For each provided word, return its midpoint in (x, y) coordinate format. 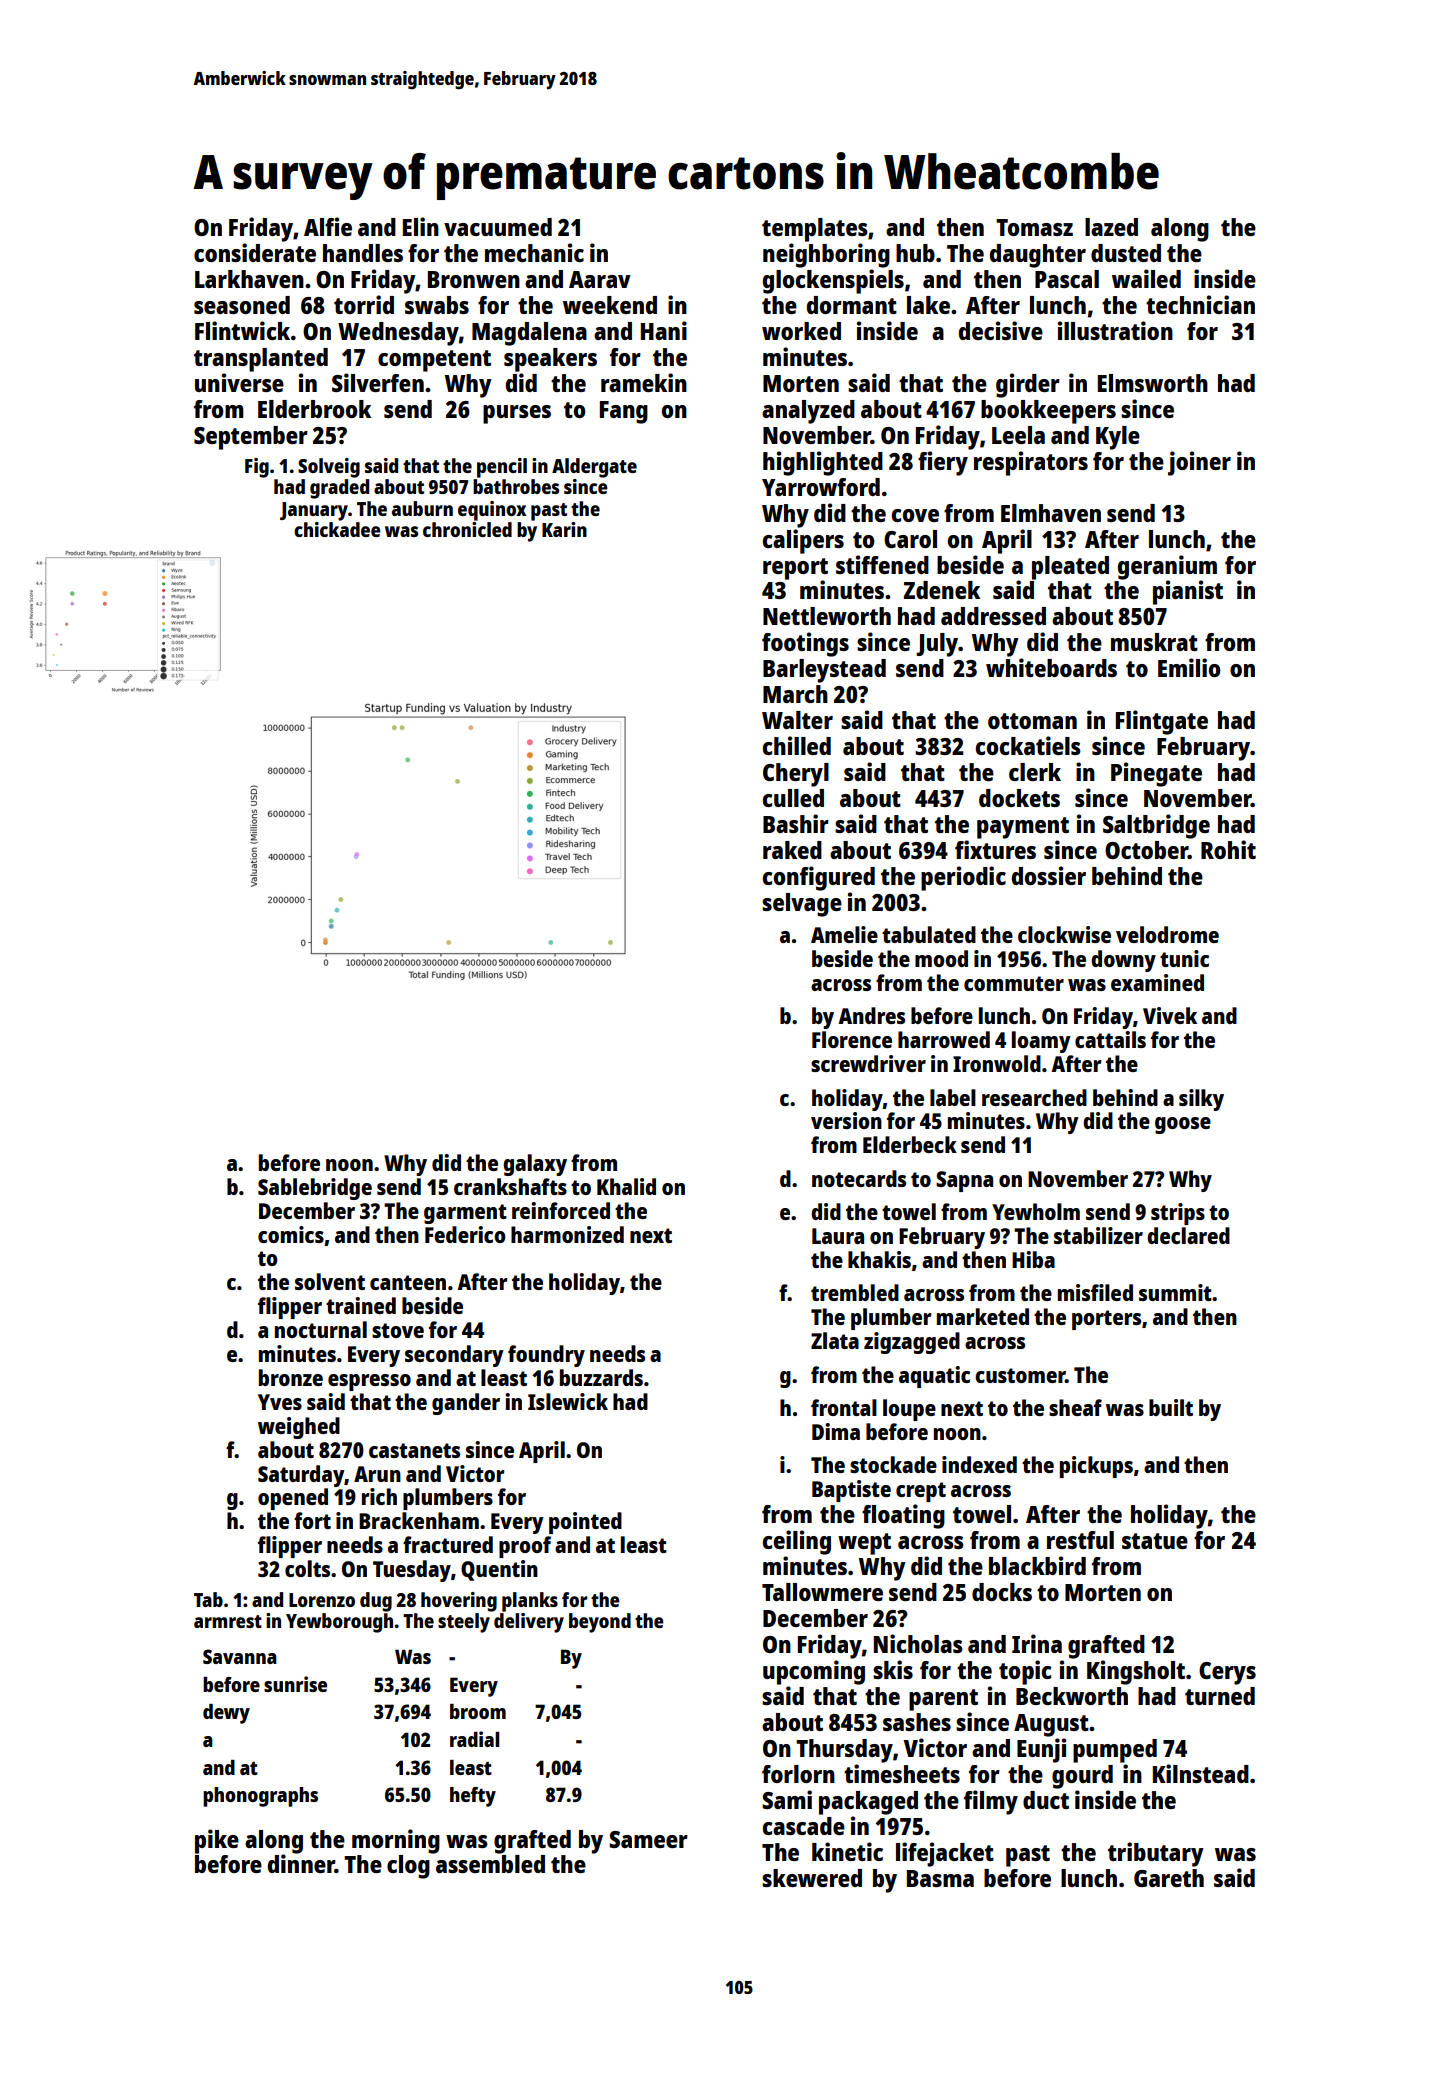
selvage (802, 905)
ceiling (796, 1542)
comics (291, 1234)
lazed (1111, 227)
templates (815, 230)
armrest (228, 1621)
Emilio (1189, 667)
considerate (255, 252)
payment (1023, 828)
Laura (838, 1236)
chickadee (337, 529)
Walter (797, 720)
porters (1106, 1320)
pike (217, 1841)
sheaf (1075, 1407)
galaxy (535, 1165)
